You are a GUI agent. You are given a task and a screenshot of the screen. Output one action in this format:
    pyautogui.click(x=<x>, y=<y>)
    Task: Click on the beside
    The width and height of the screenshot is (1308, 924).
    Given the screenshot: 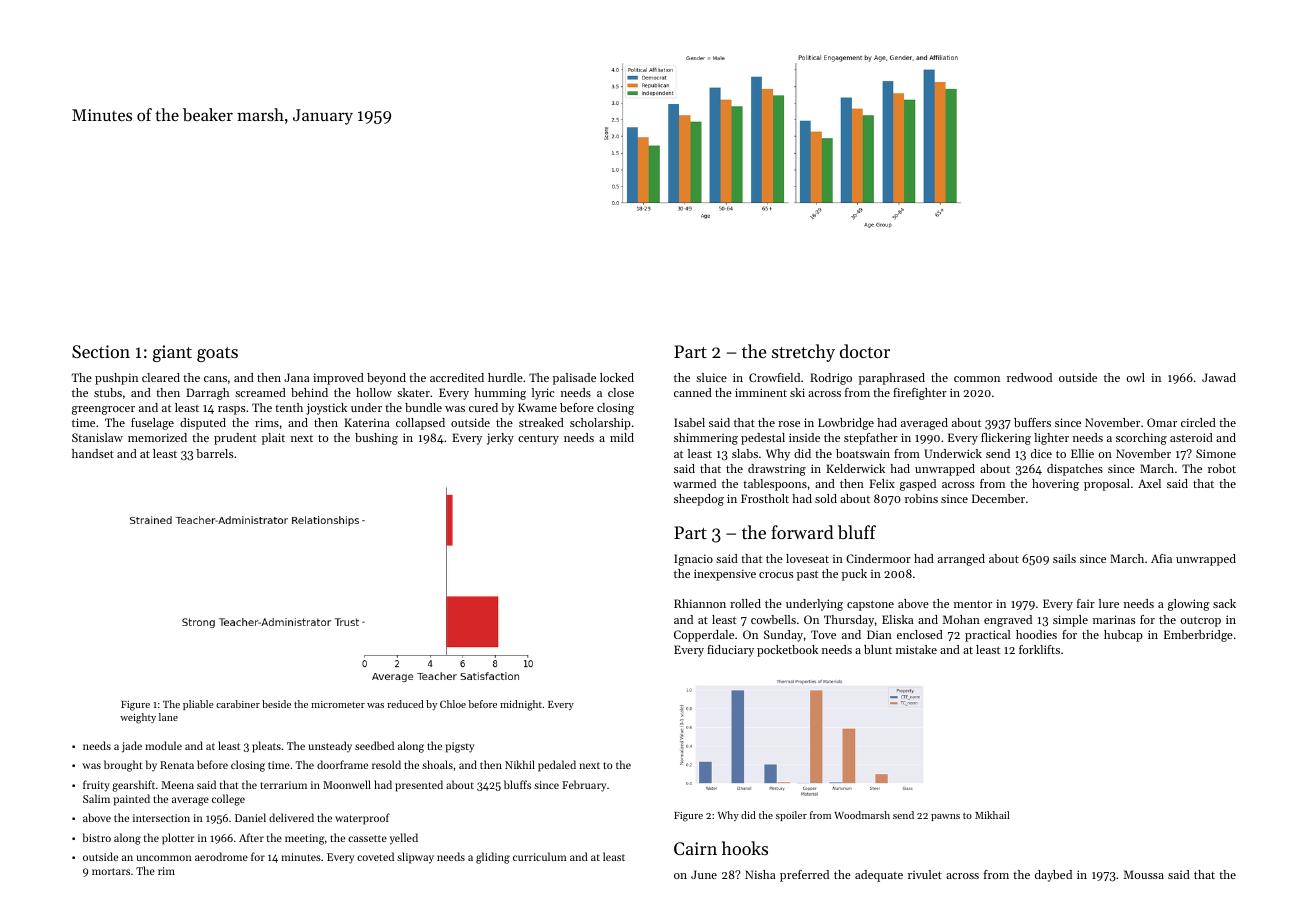 What is the action you would take?
    pyautogui.click(x=276, y=704)
